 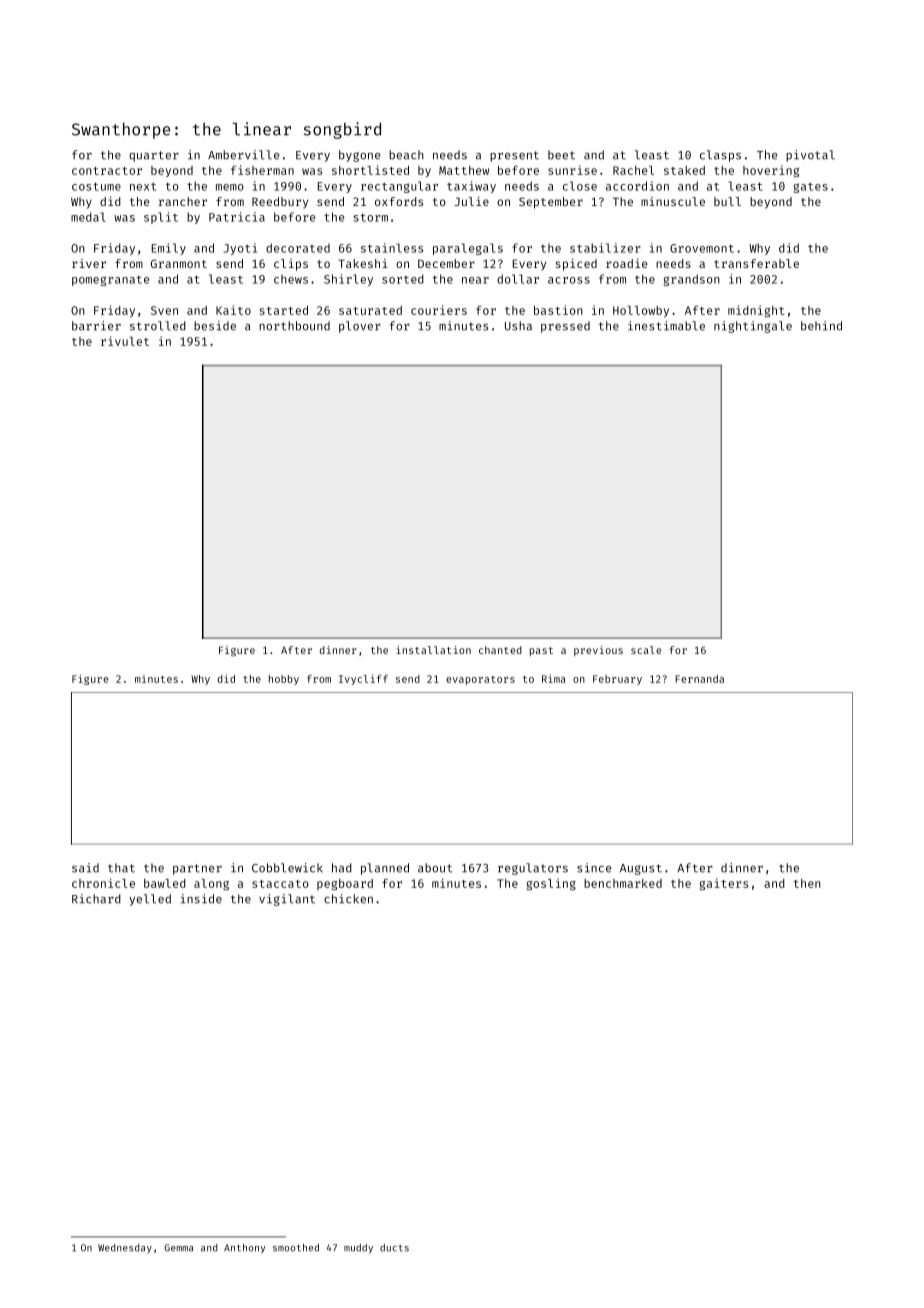 What do you see at coordinates (433, 650) in the screenshot?
I see `installation` at bounding box center [433, 650].
